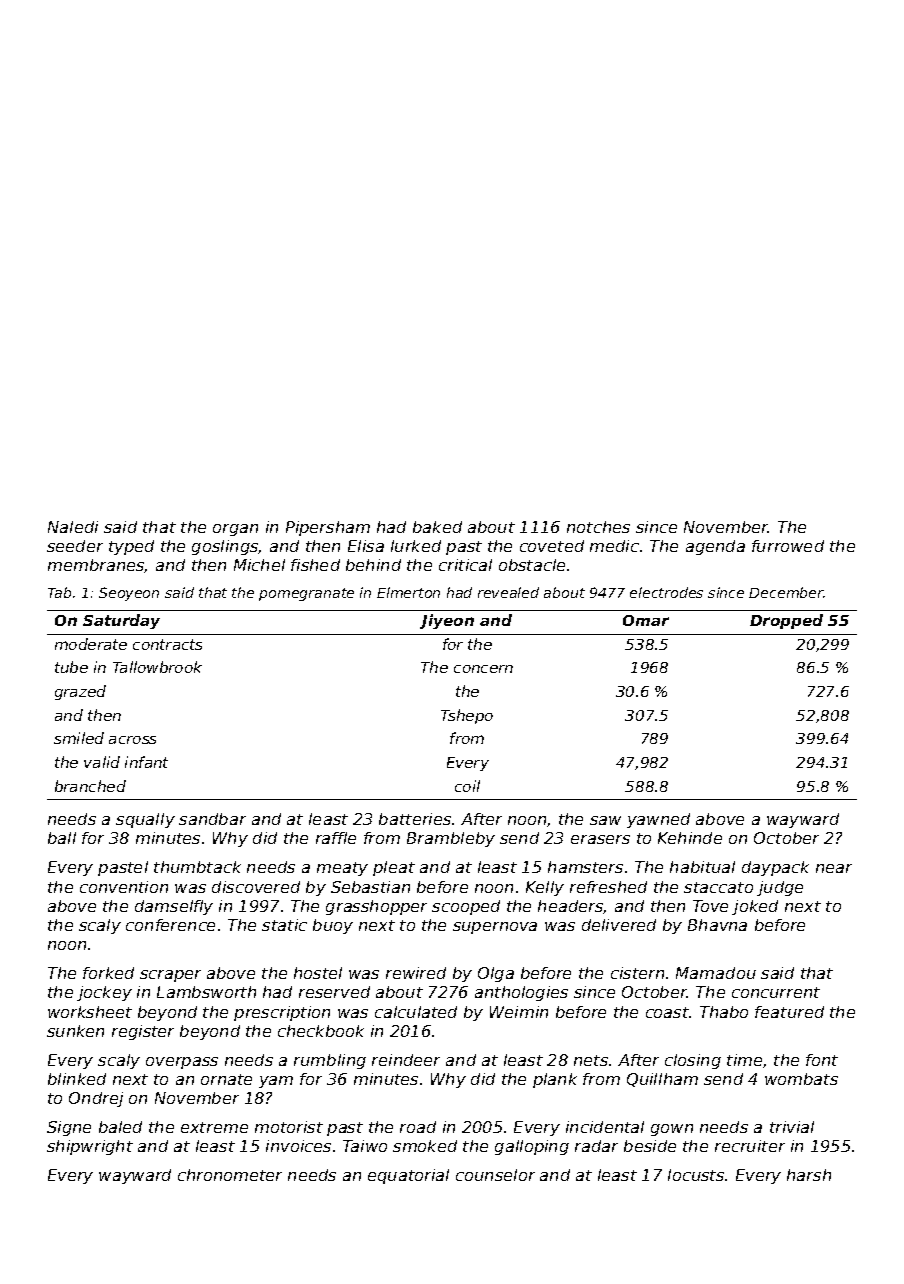  I want to click on Seoyeon, so click(129, 594).
